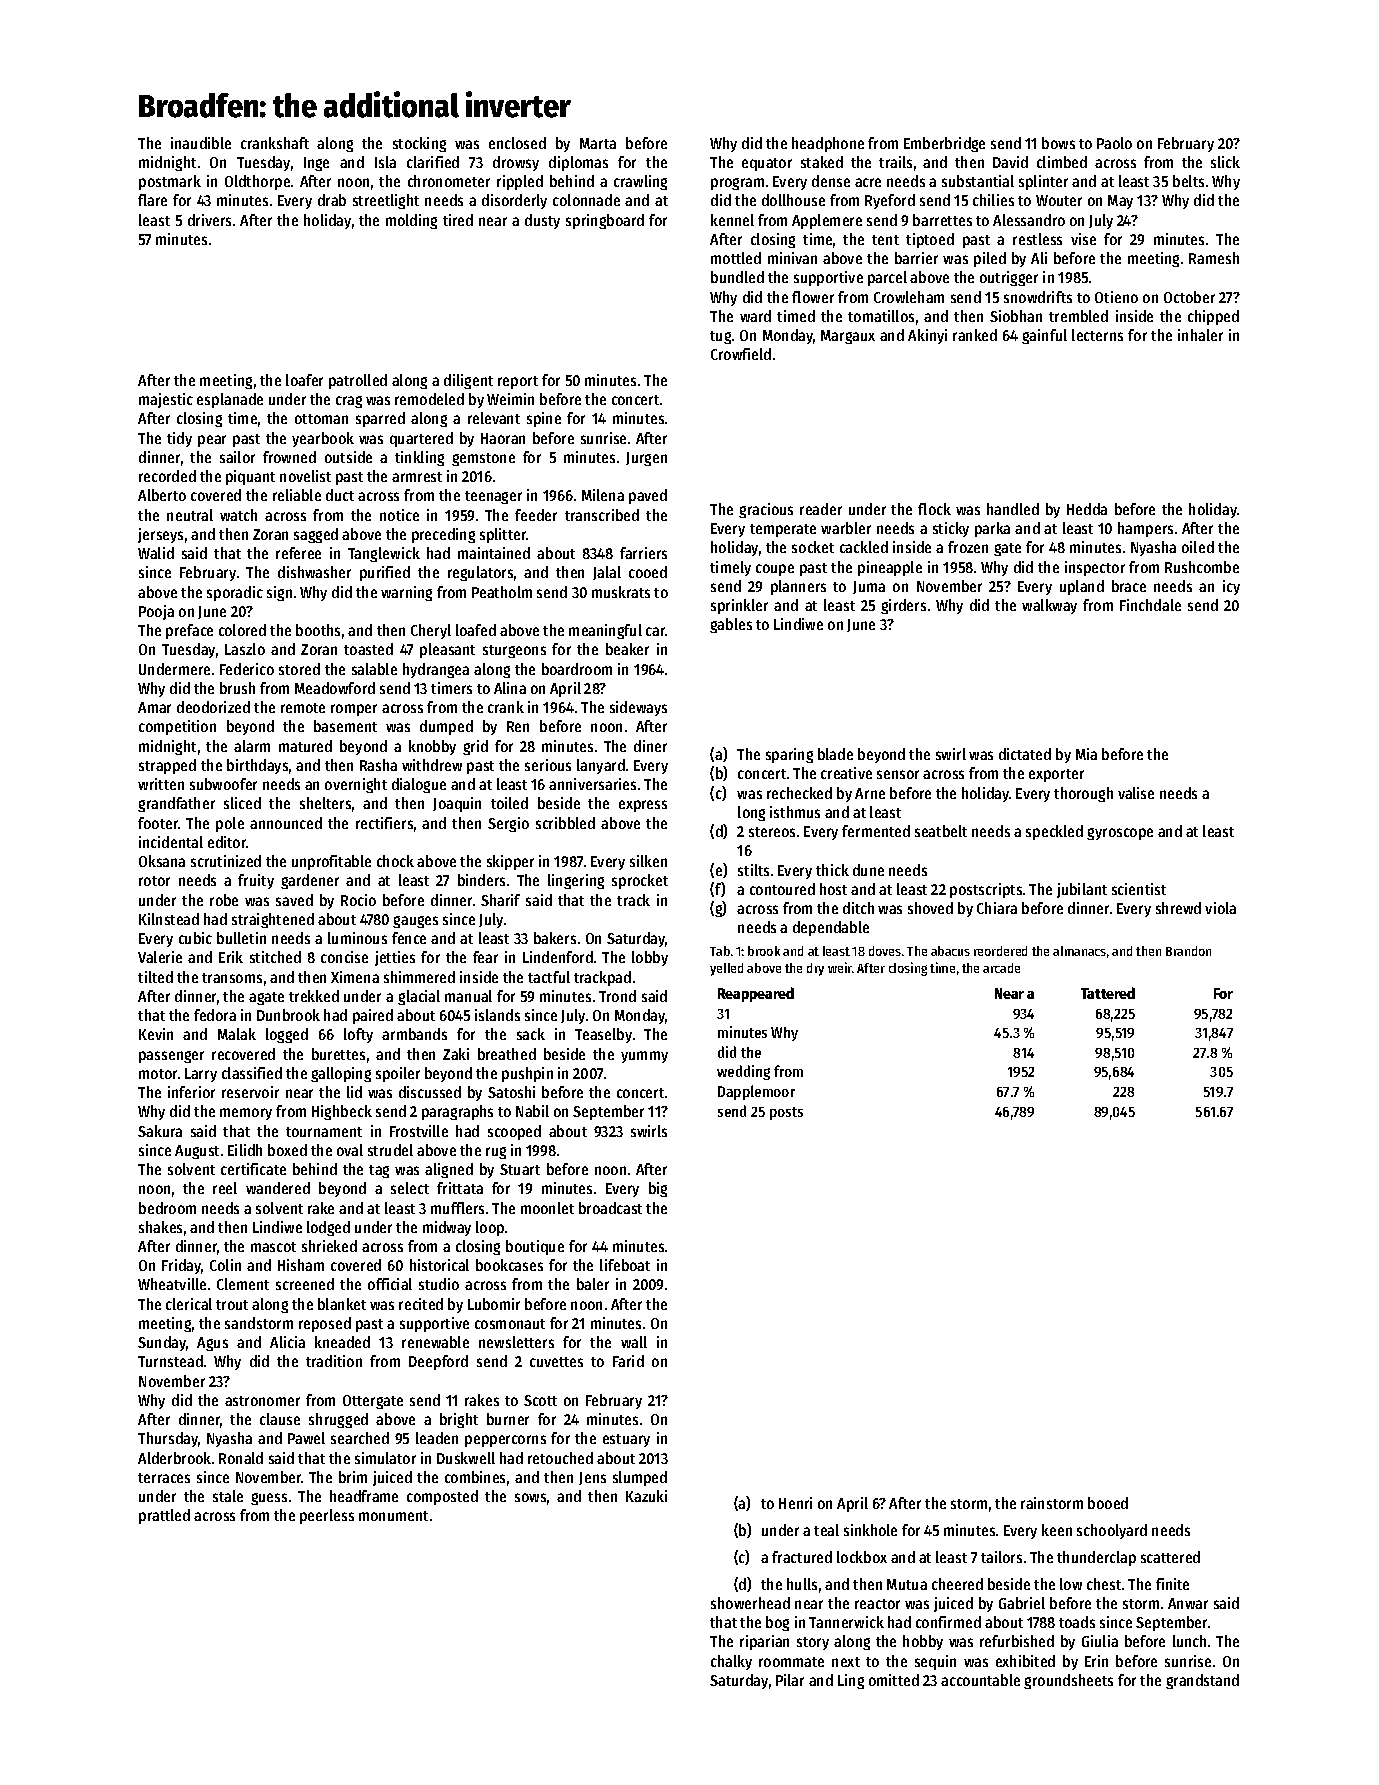 This screenshot has width=1379, height=1785. I want to click on silken, so click(648, 861).
